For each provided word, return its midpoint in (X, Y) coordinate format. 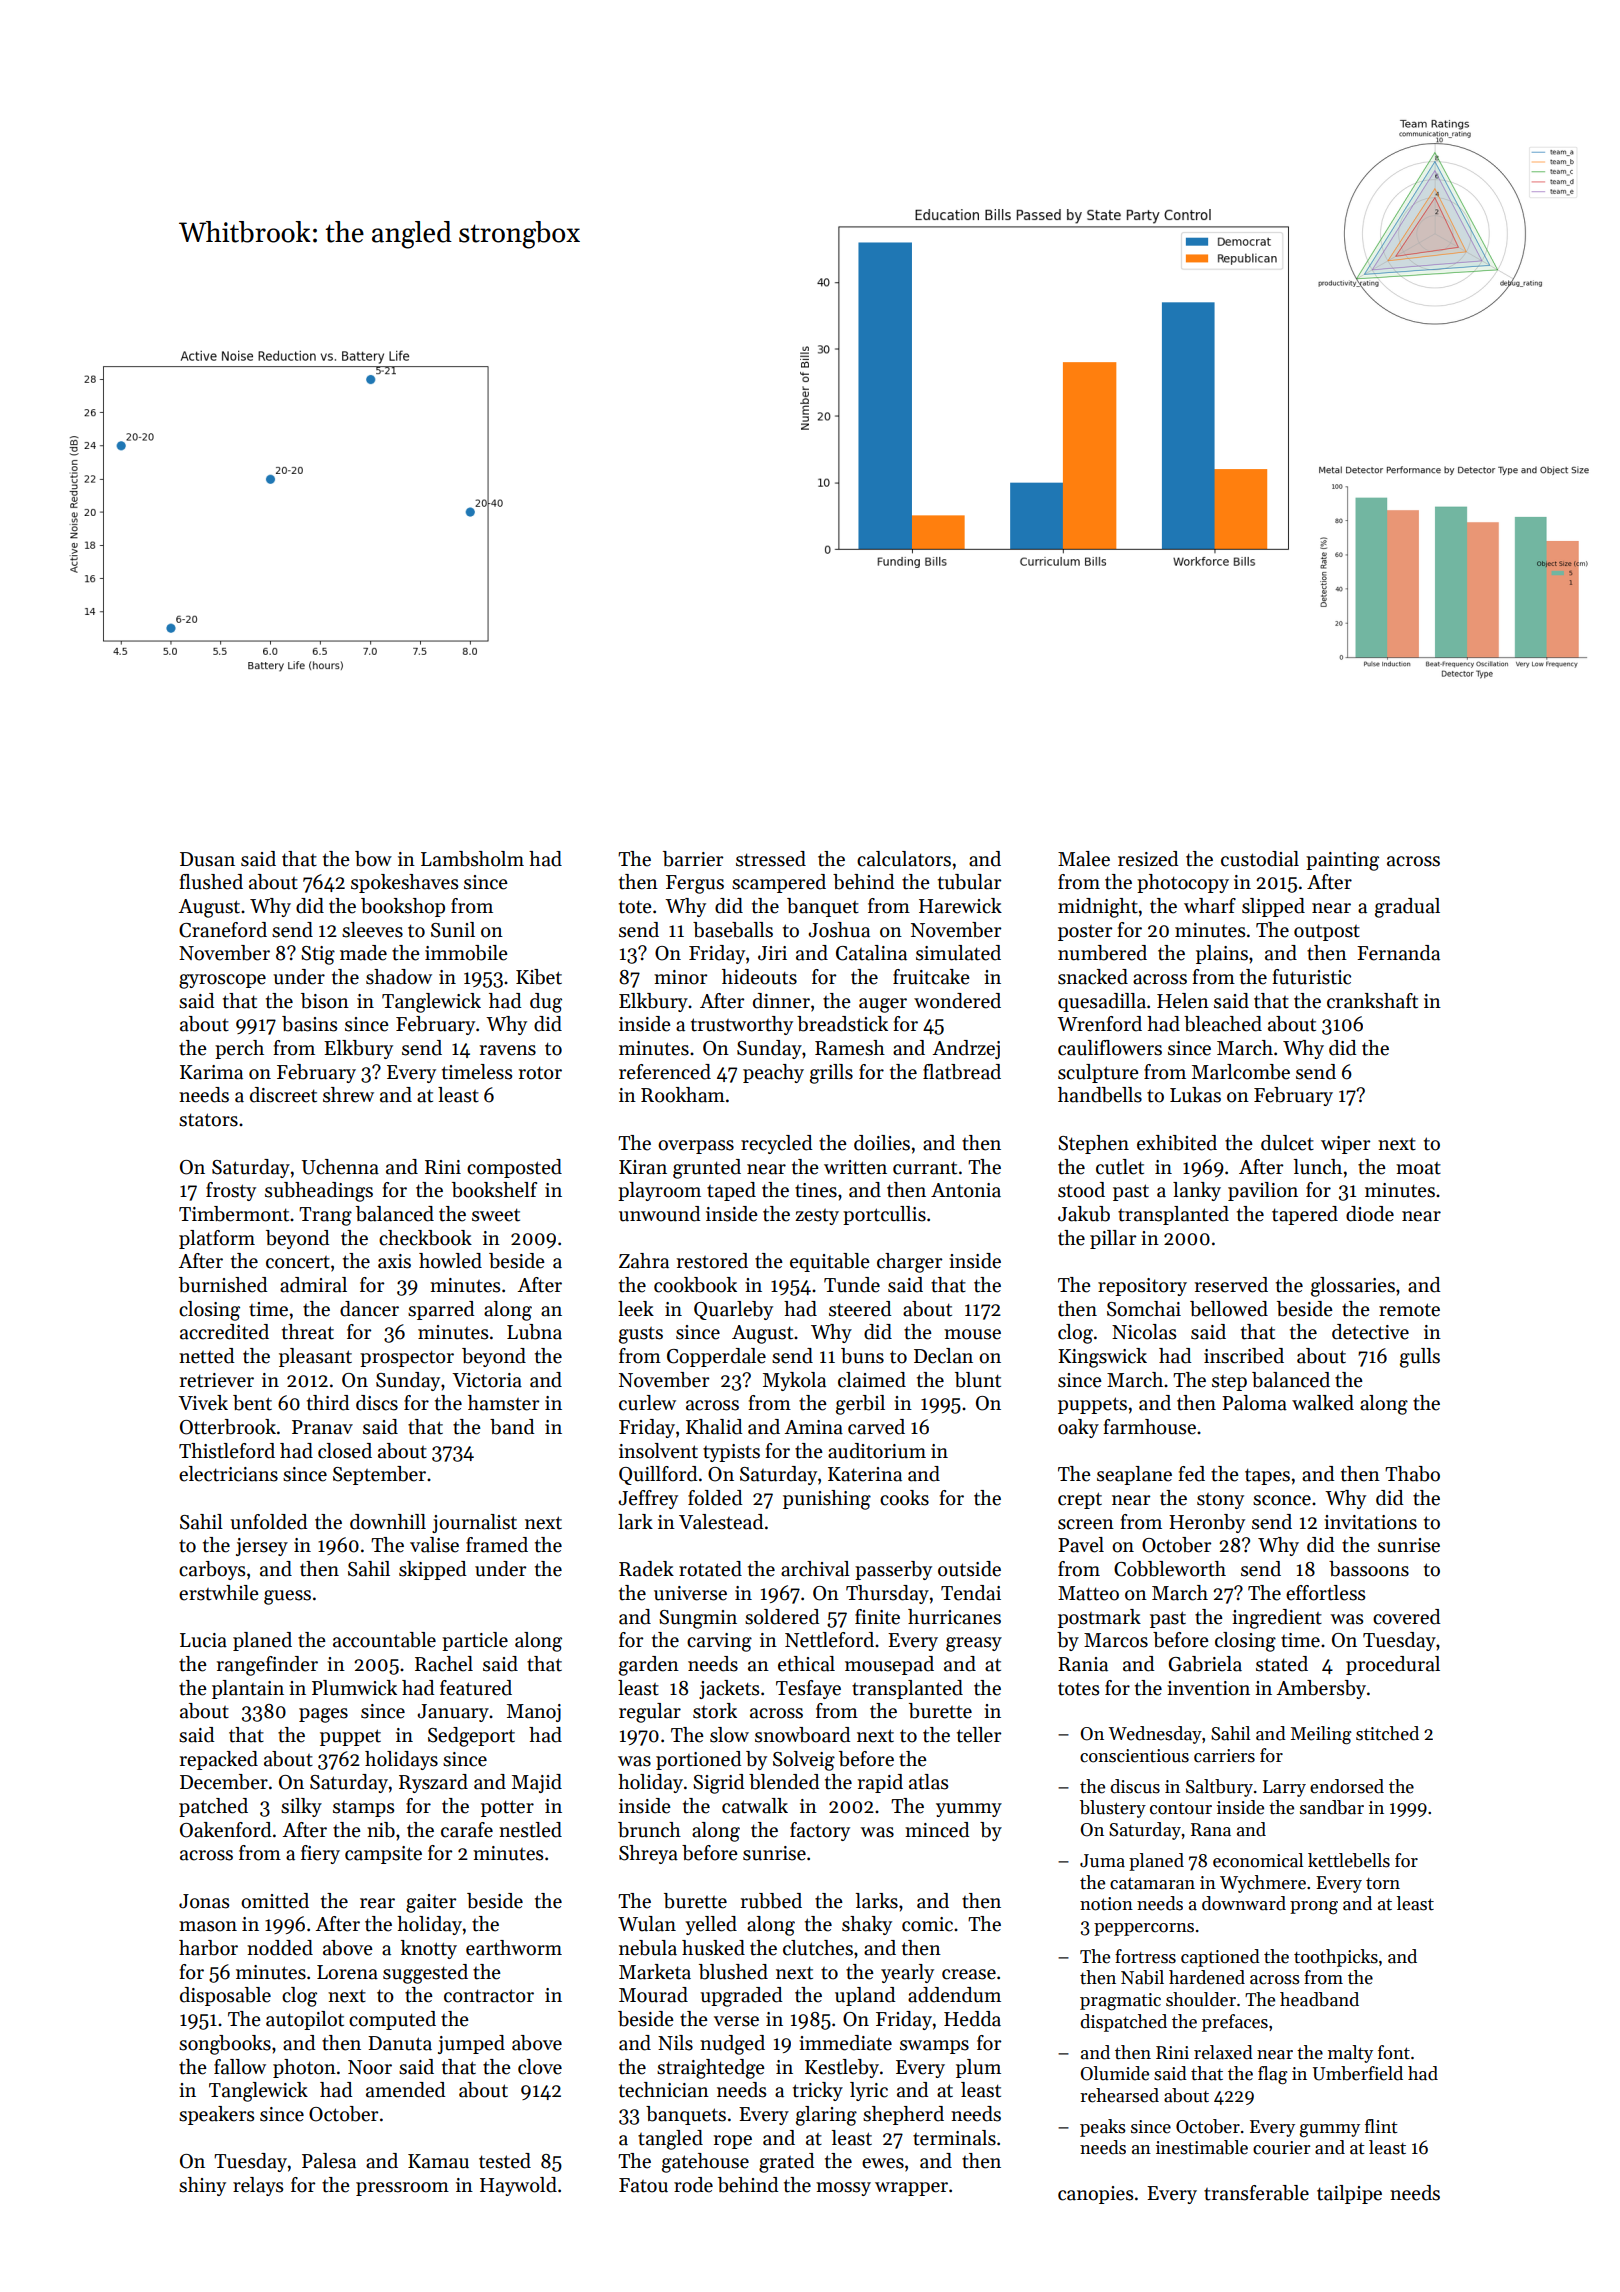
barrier (693, 859)
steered (860, 1309)
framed (497, 1545)
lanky (1197, 1191)
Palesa (329, 2161)
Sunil (453, 930)
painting (1342, 861)
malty (1350, 2054)
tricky (818, 2091)
